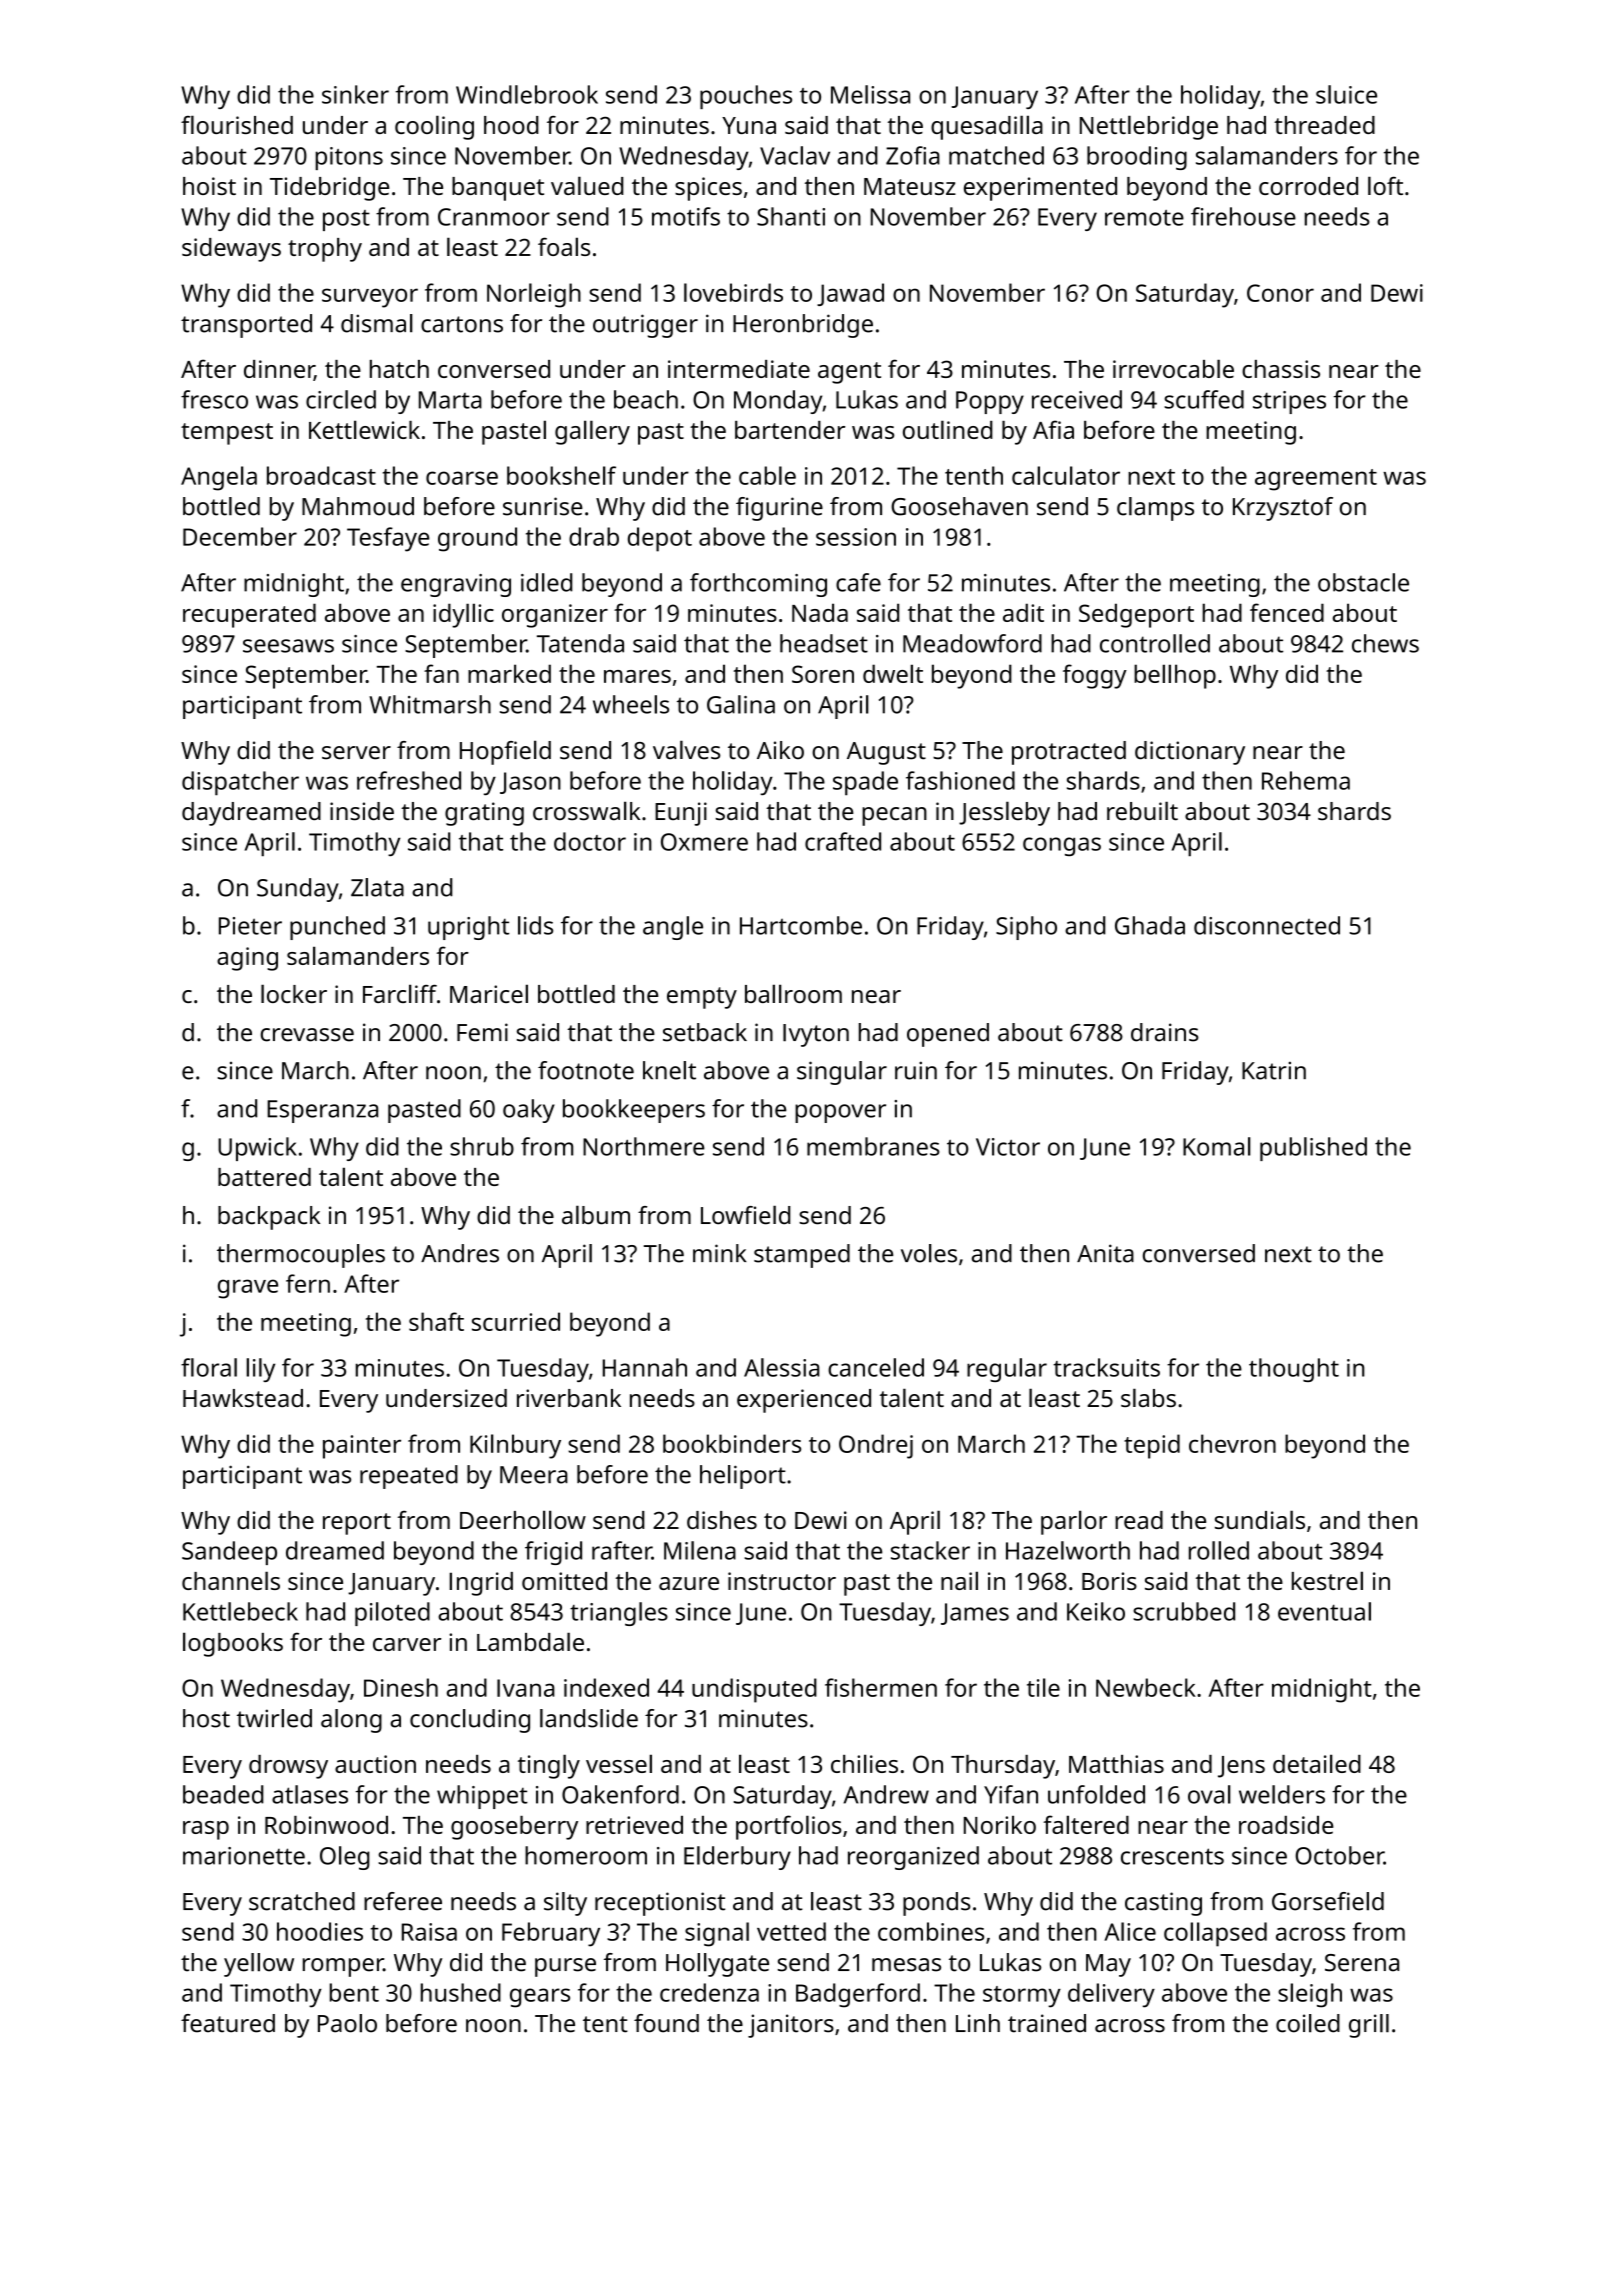  Describe the element at coordinates (237, 124) in the image. I see `flourished` at that location.
